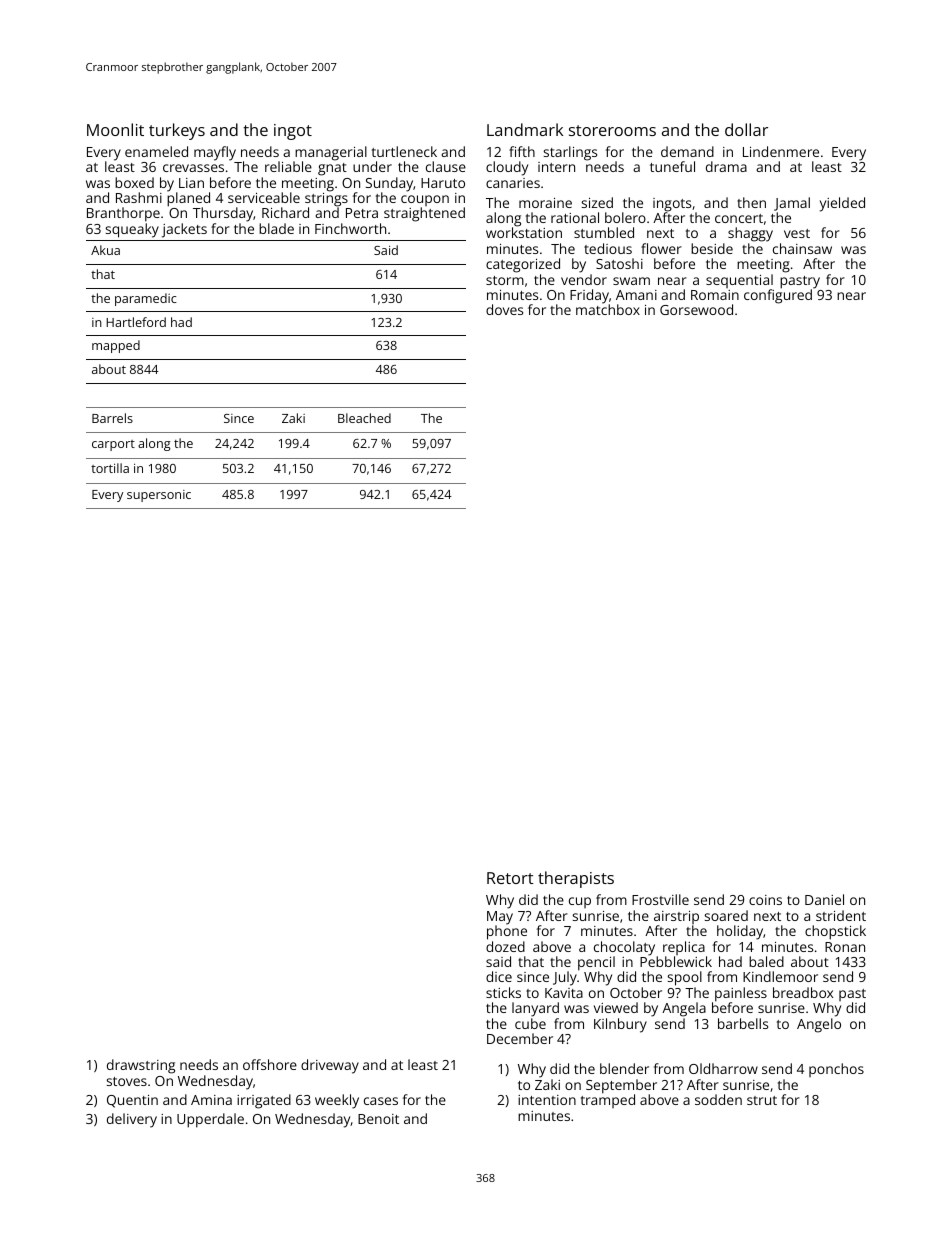 The width and height of the screenshot is (952, 1233). Describe the element at coordinates (276, 228) in the screenshot. I see `blade` at that location.
